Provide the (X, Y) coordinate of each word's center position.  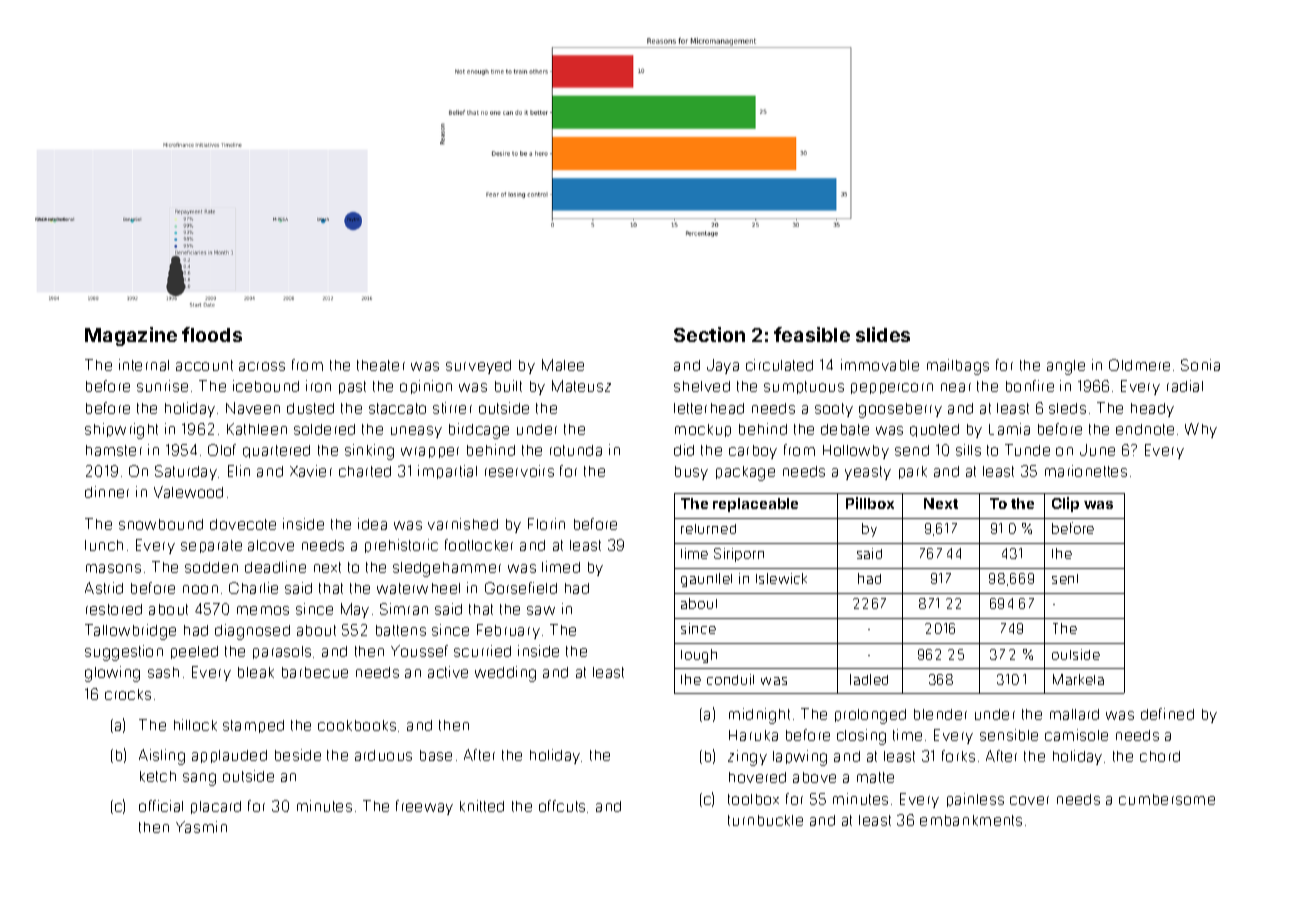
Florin (546, 524)
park (913, 472)
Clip (1065, 504)
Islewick (781, 578)
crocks (128, 694)
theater (381, 365)
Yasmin (201, 827)
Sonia (1200, 365)
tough (699, 656)
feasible (812, 334)
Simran (404, 609)
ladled (869, 679)
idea (372, 524)
